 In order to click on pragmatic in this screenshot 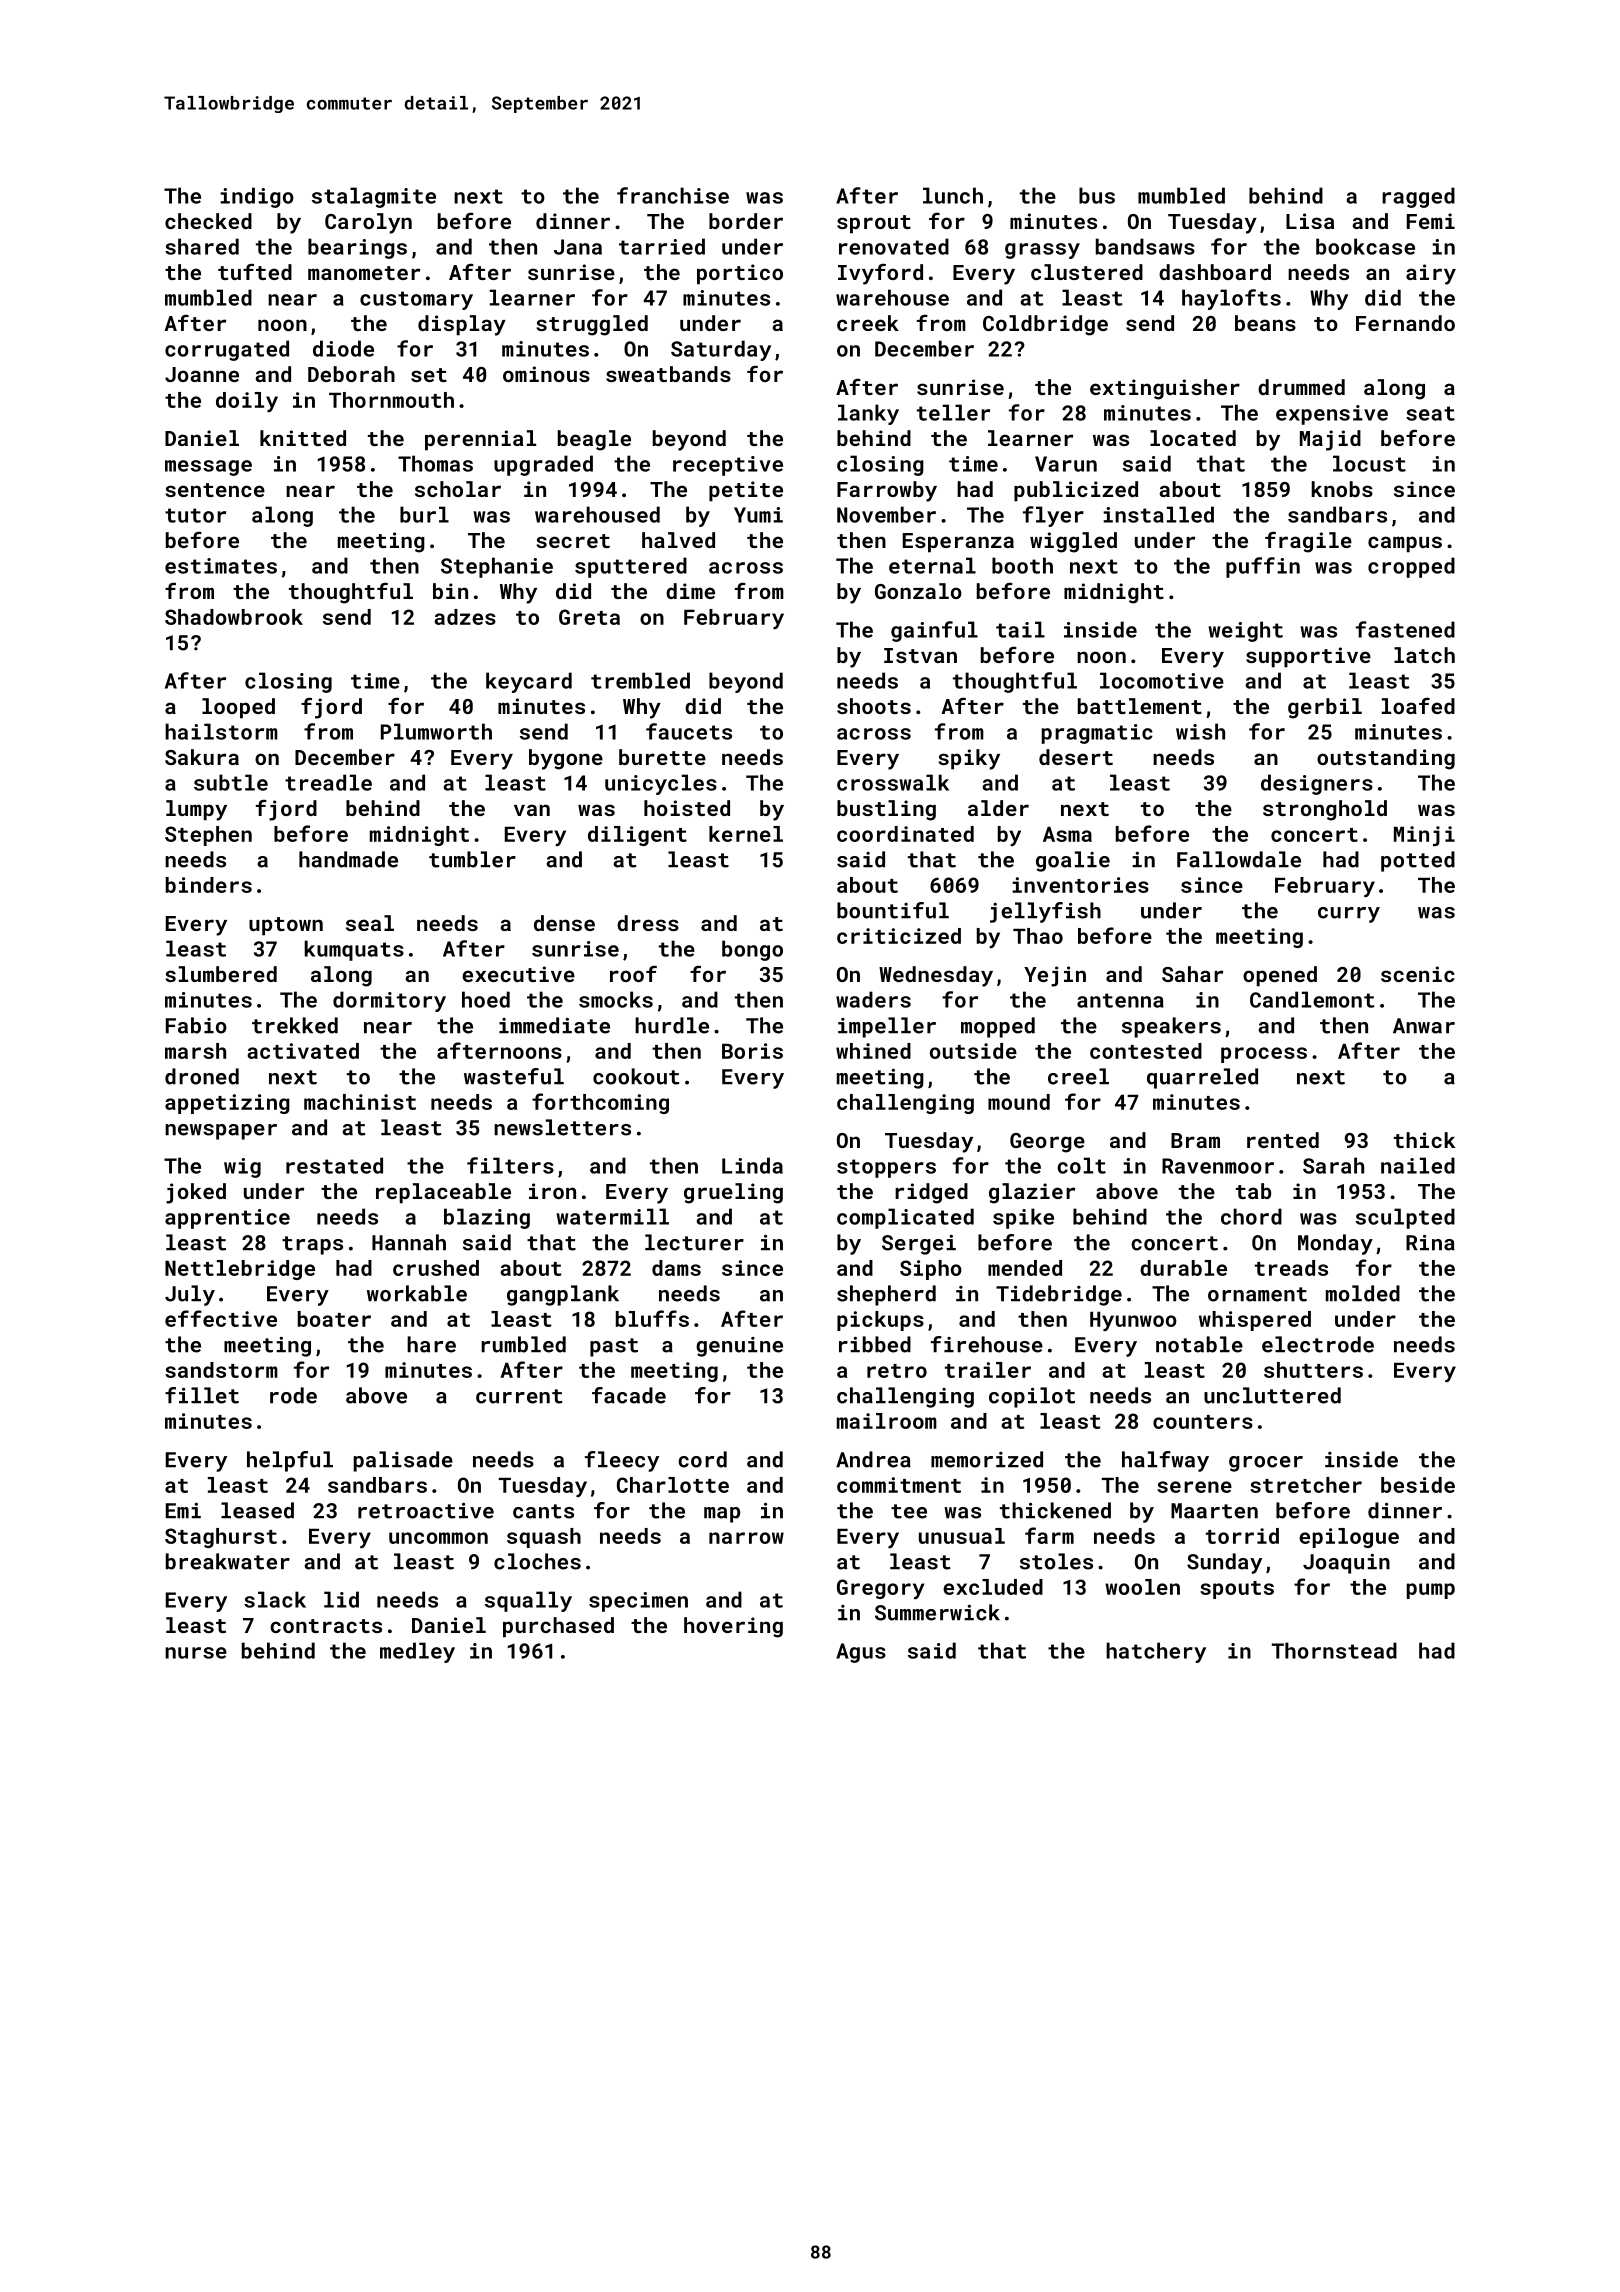, I will do `click(1097, 734)`.
